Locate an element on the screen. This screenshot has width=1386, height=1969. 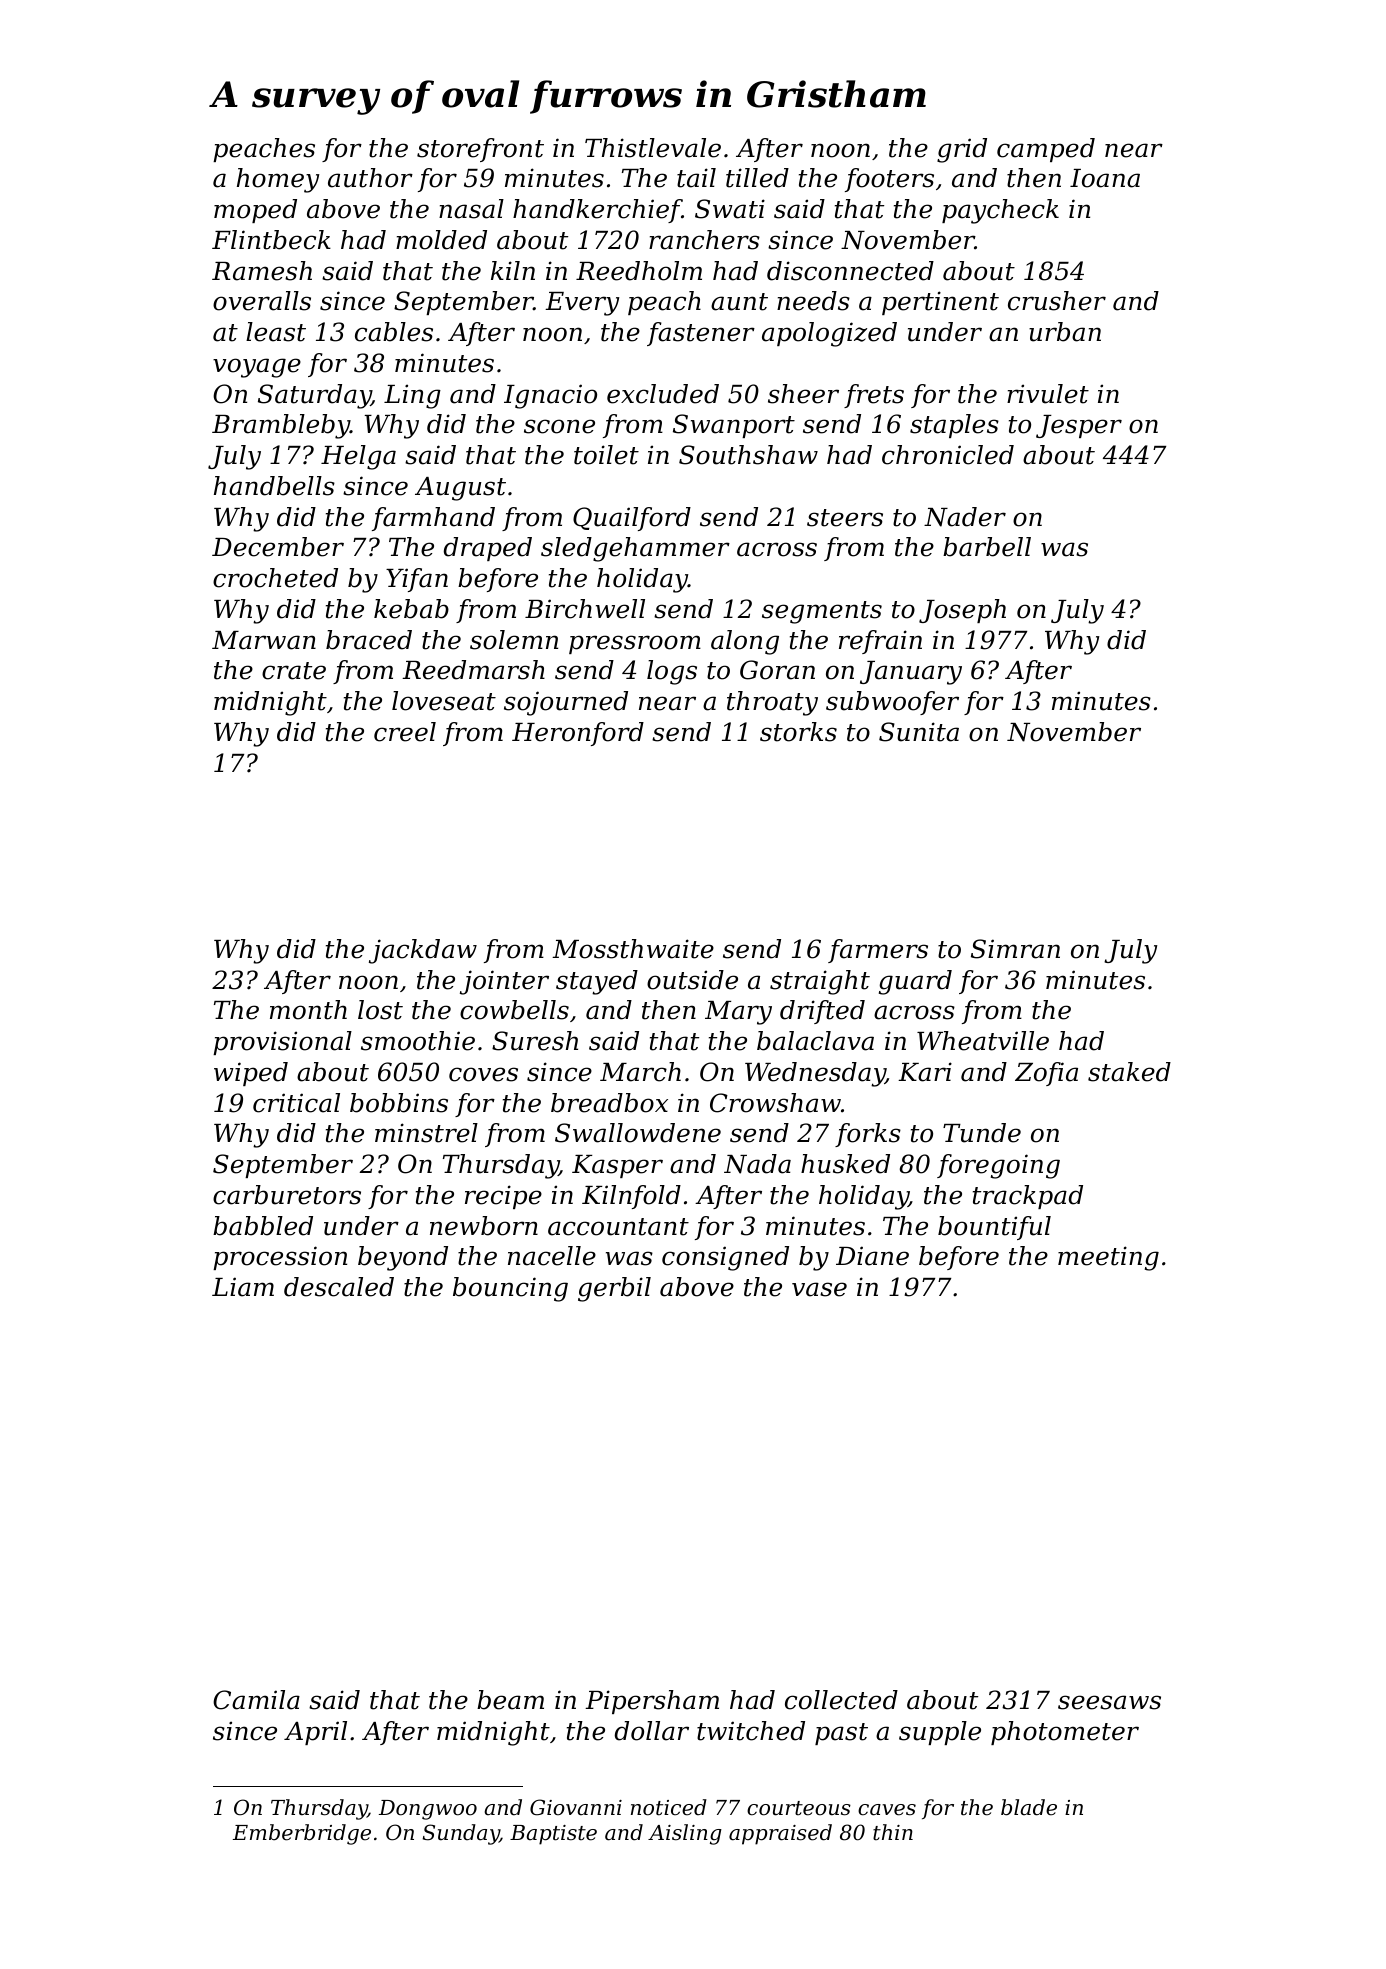
Heronford is located at coordinates (578, 734).
